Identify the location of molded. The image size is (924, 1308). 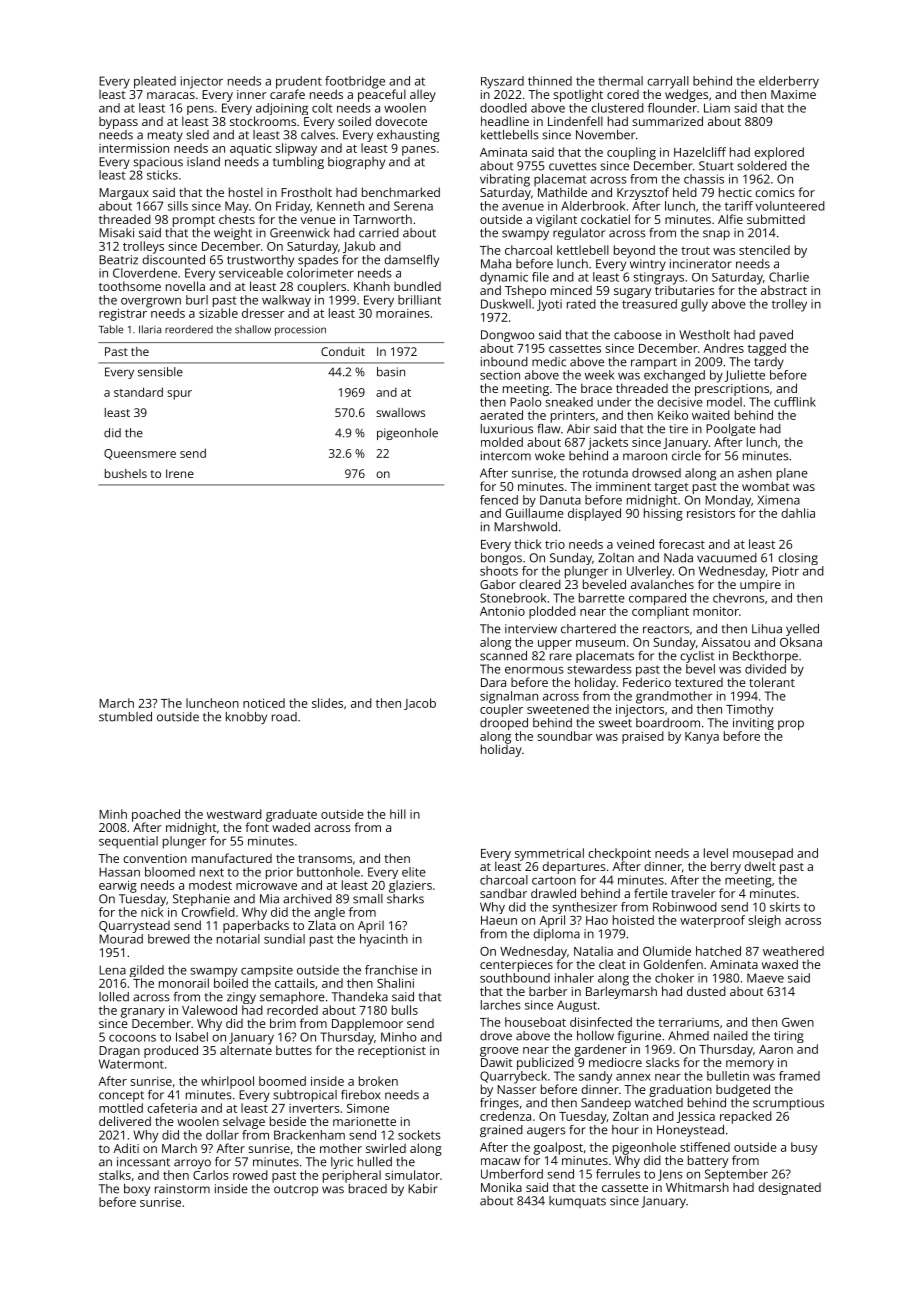
(502, 442).
